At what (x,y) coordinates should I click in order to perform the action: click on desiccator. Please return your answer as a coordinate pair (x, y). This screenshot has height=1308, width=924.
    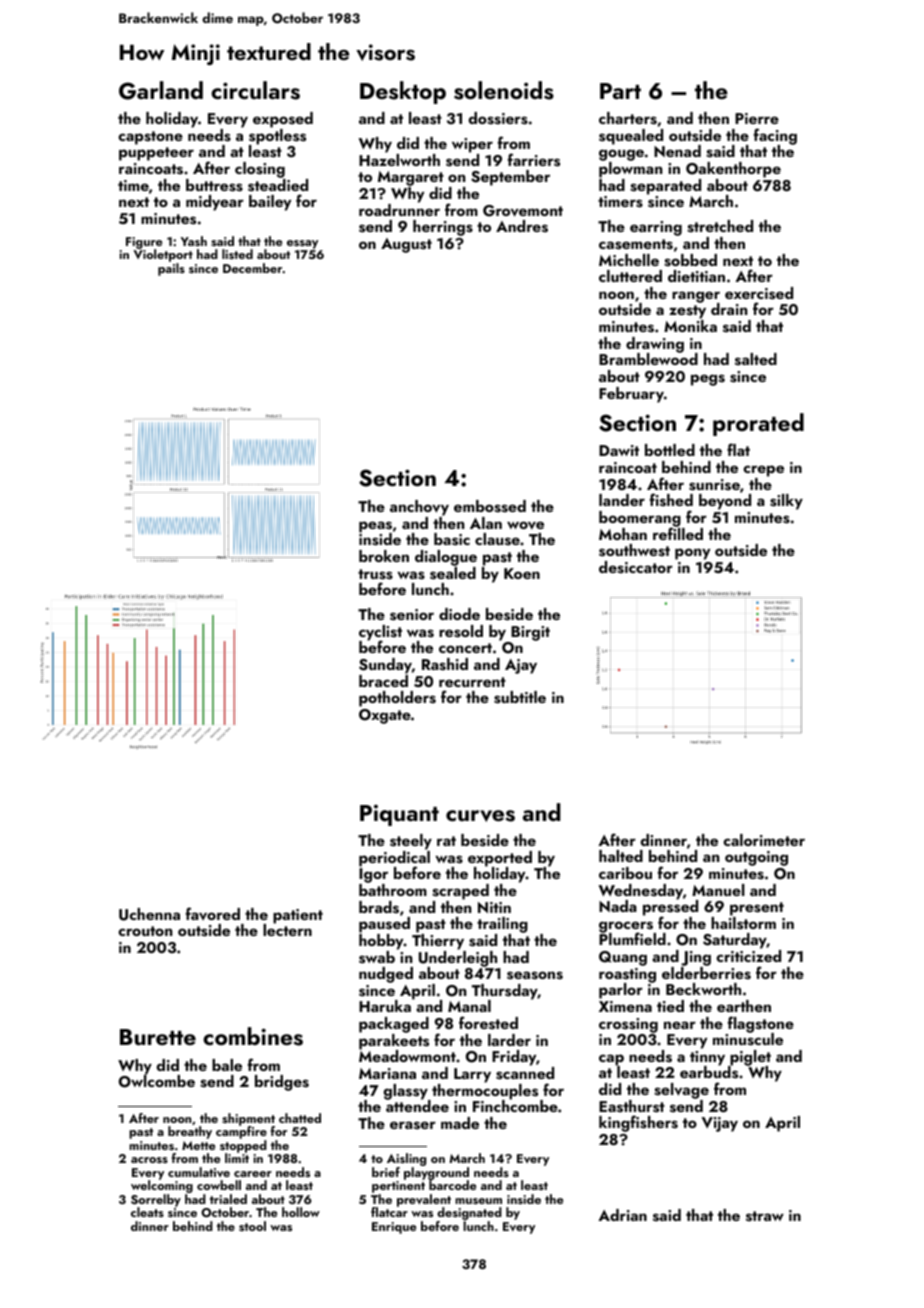
    Looking at the image, I should click on (636, 567).
